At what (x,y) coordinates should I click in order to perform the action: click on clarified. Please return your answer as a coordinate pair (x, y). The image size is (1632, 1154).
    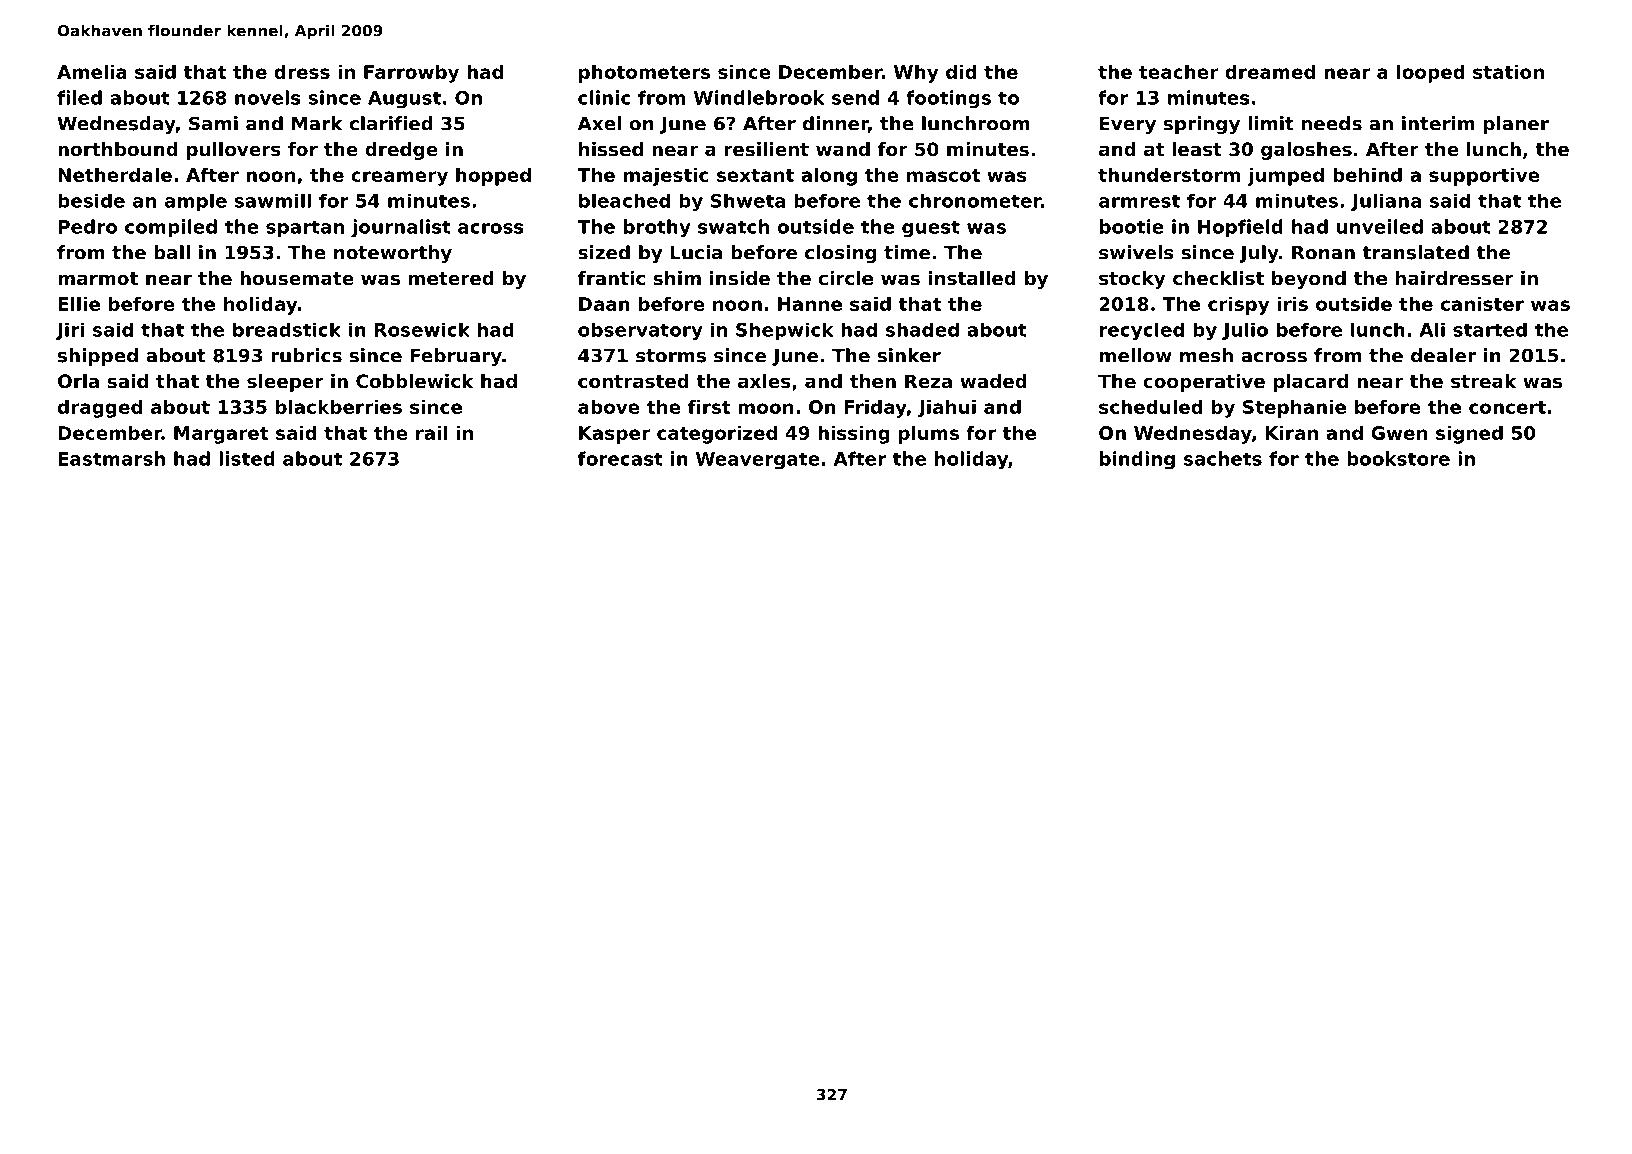
    Looking at the image, I should click on (391, 123).
